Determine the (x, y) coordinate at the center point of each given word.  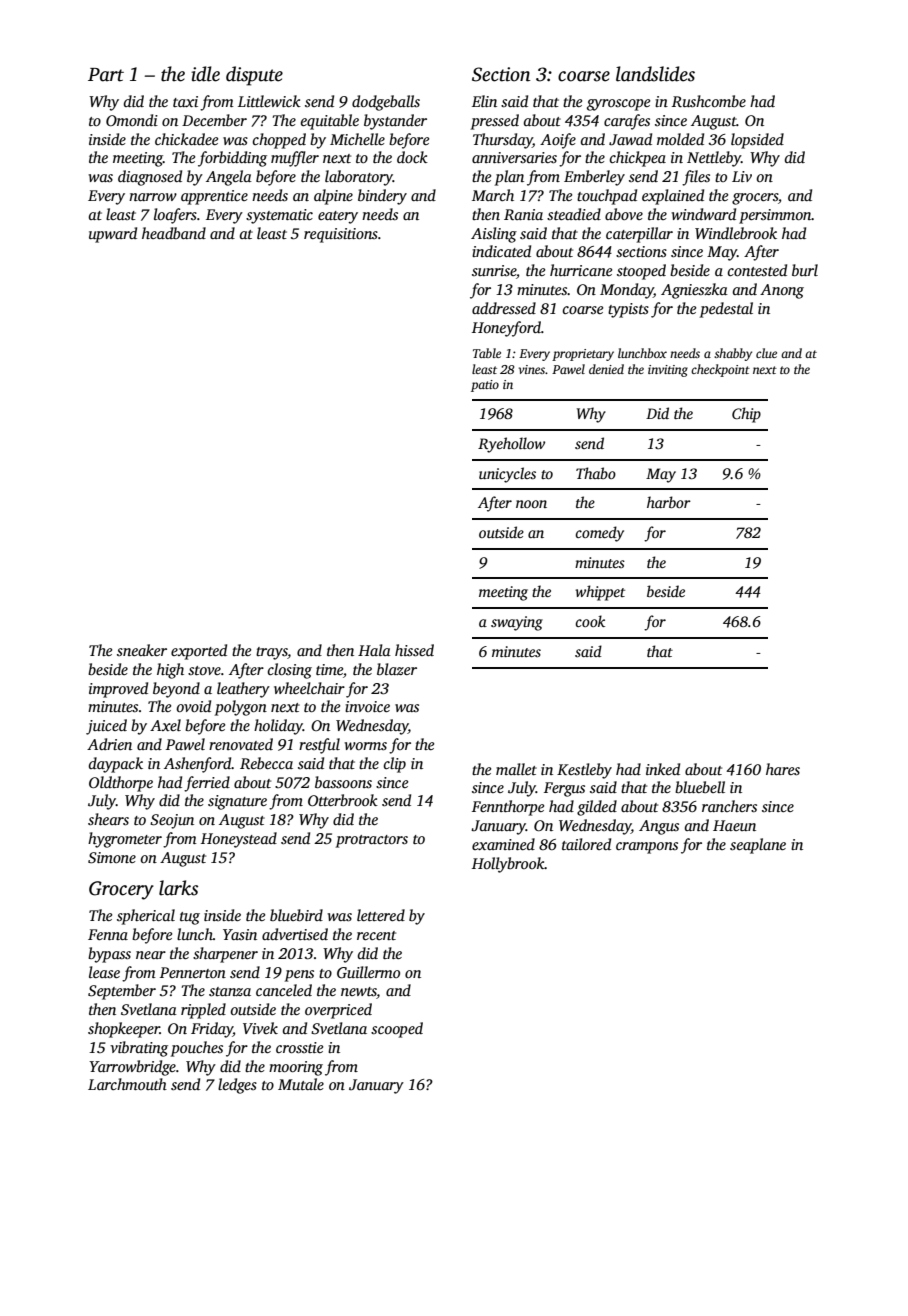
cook (590, 621)
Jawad (630, 139)
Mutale (301, 1084)
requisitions (341, 235)
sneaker (142, 650)
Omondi (132, 120)
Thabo (596, 473)
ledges (237, 1086)
